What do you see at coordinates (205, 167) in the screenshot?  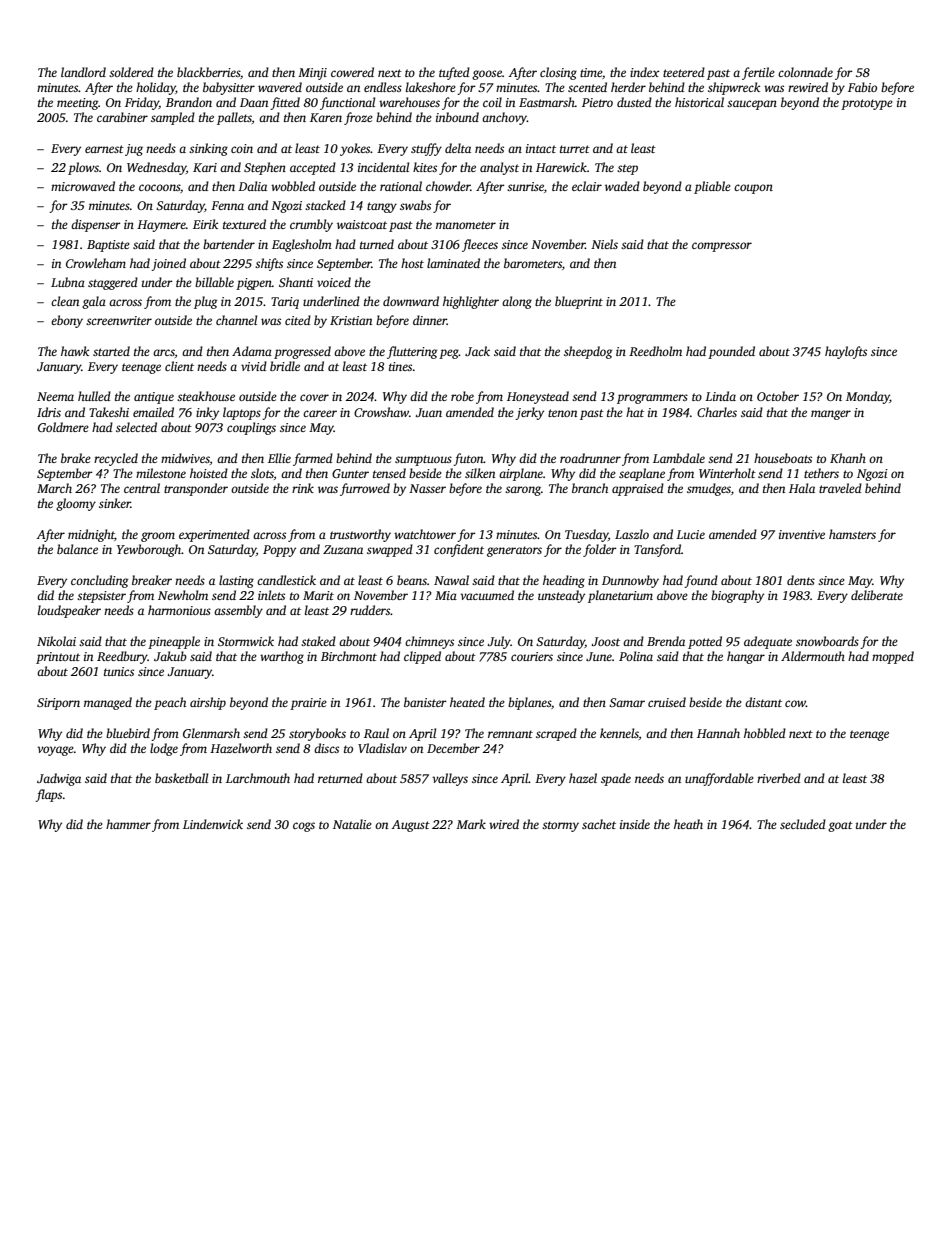 I see `Kari` at bounding box center [205, 167].
